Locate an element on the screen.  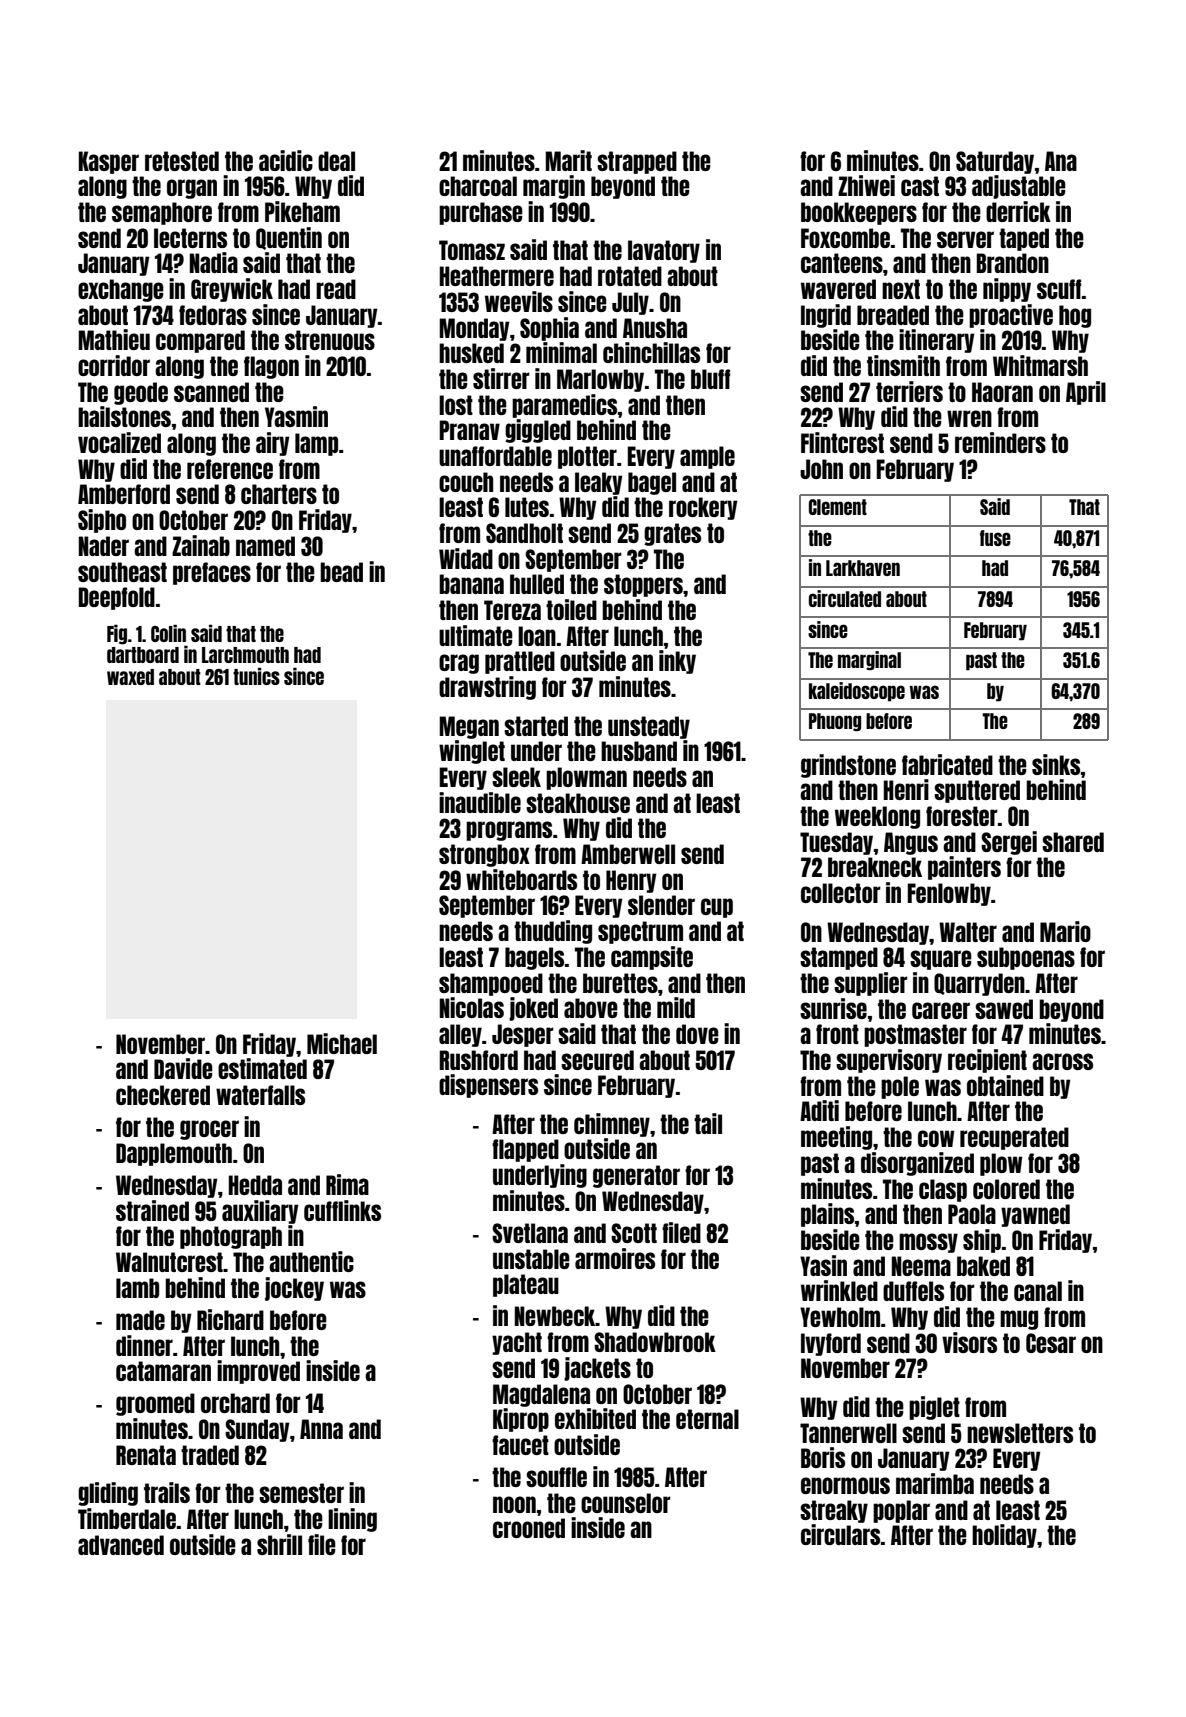
Davide is located at coordinates (183, 1068).
